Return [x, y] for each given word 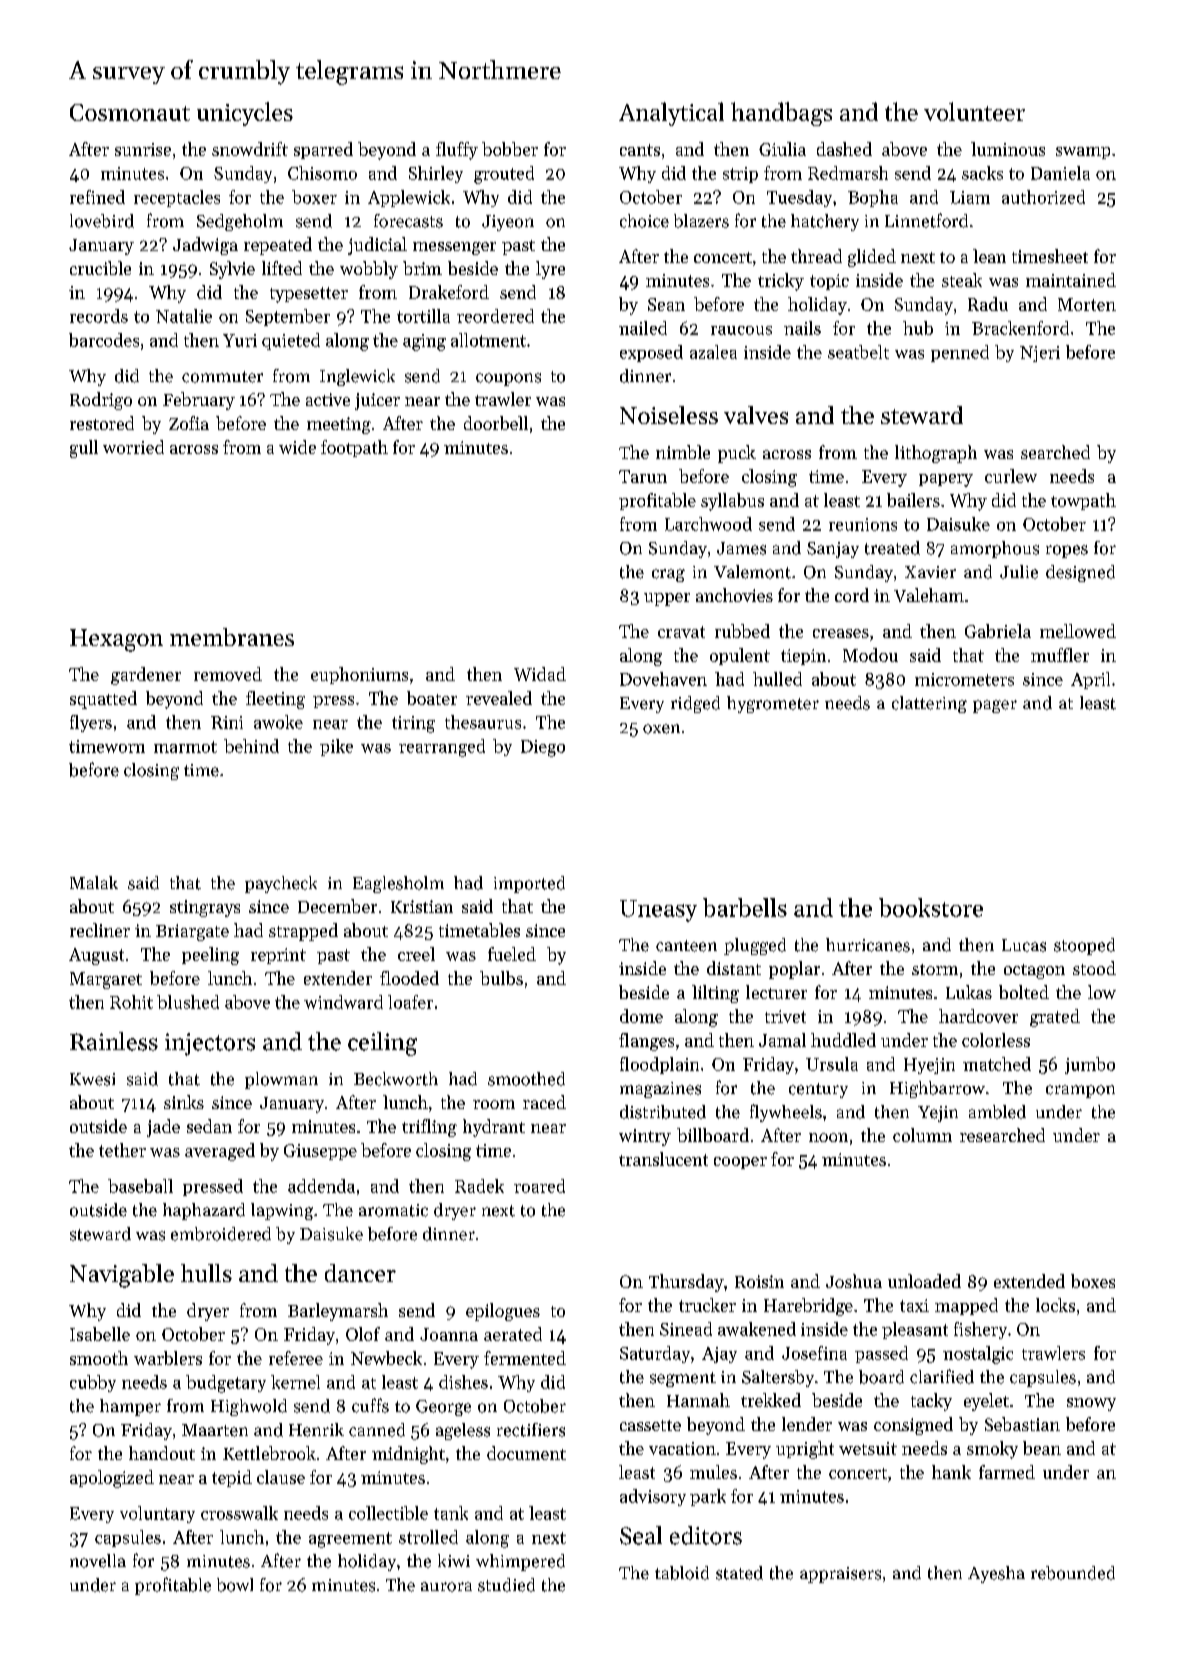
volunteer [974, 111]
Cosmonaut [130, 112]
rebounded [1073, 1573]
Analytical [671, 114]
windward [343, 1002]
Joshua [854, 1281]
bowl [235, 1585]
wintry [645, 1137]
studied [506, 1585]
